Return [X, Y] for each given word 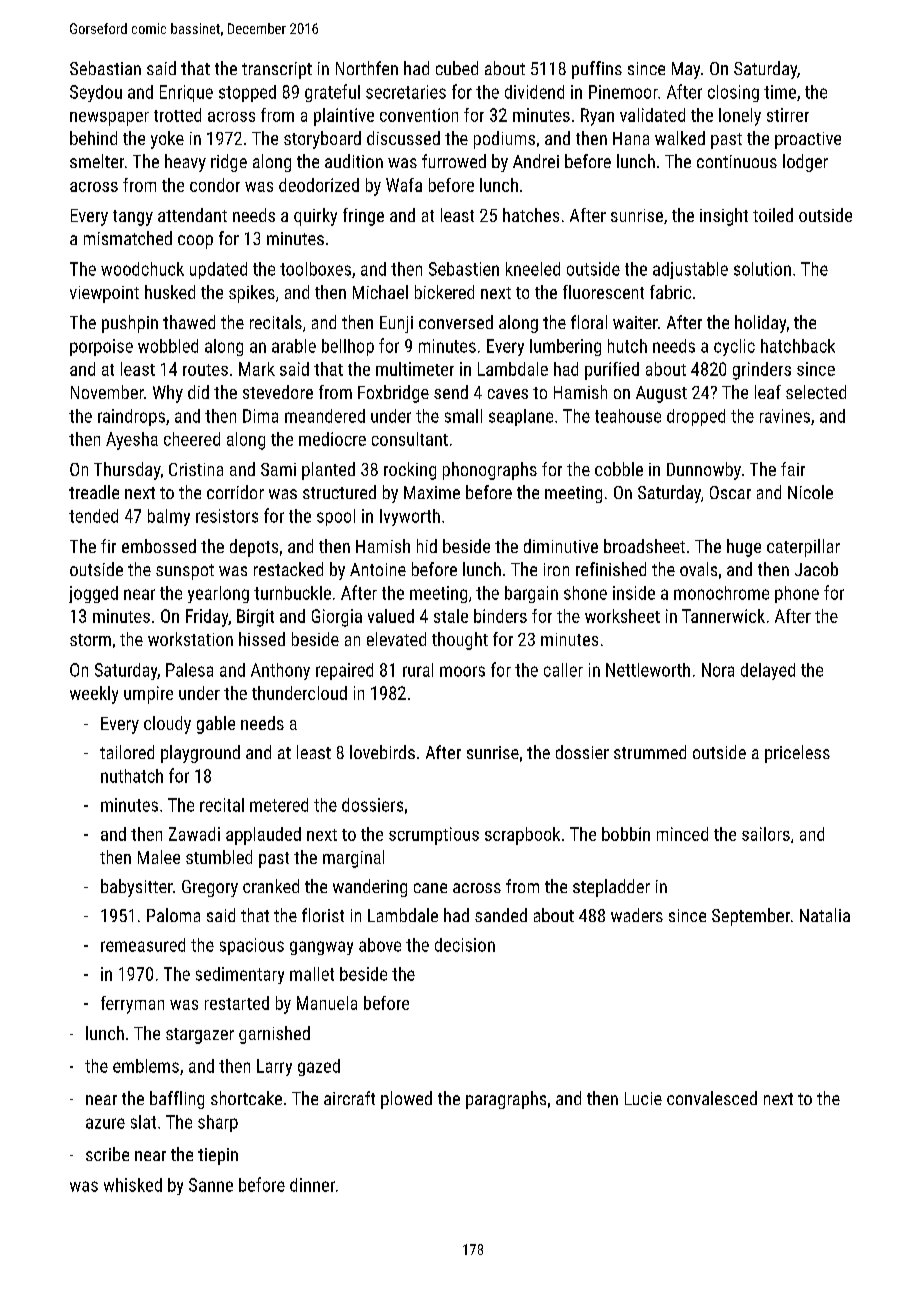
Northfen [367, 68]
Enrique [186, 93]
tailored [127, 752]
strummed [650, 752]
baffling [177, 1100]
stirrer [788, 115]
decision [465, 945]
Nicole [810, 492]
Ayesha [132, 441]
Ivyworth [410, 517]
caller [563, 670]
